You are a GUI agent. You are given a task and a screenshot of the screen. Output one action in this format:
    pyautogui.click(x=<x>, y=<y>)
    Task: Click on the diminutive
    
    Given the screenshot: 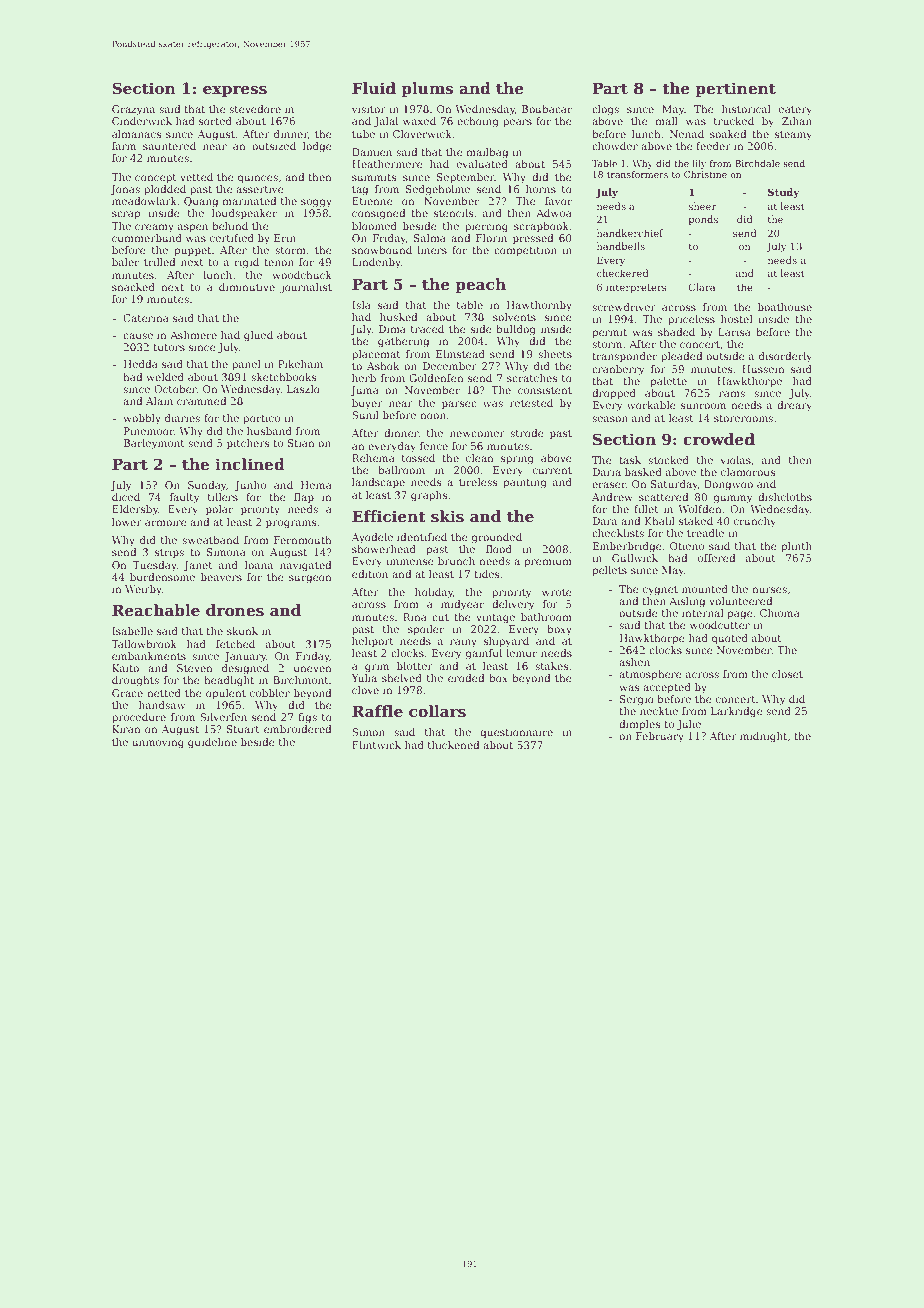 What is the action you would take?
    pyautogui.click(x=247, y=287)
